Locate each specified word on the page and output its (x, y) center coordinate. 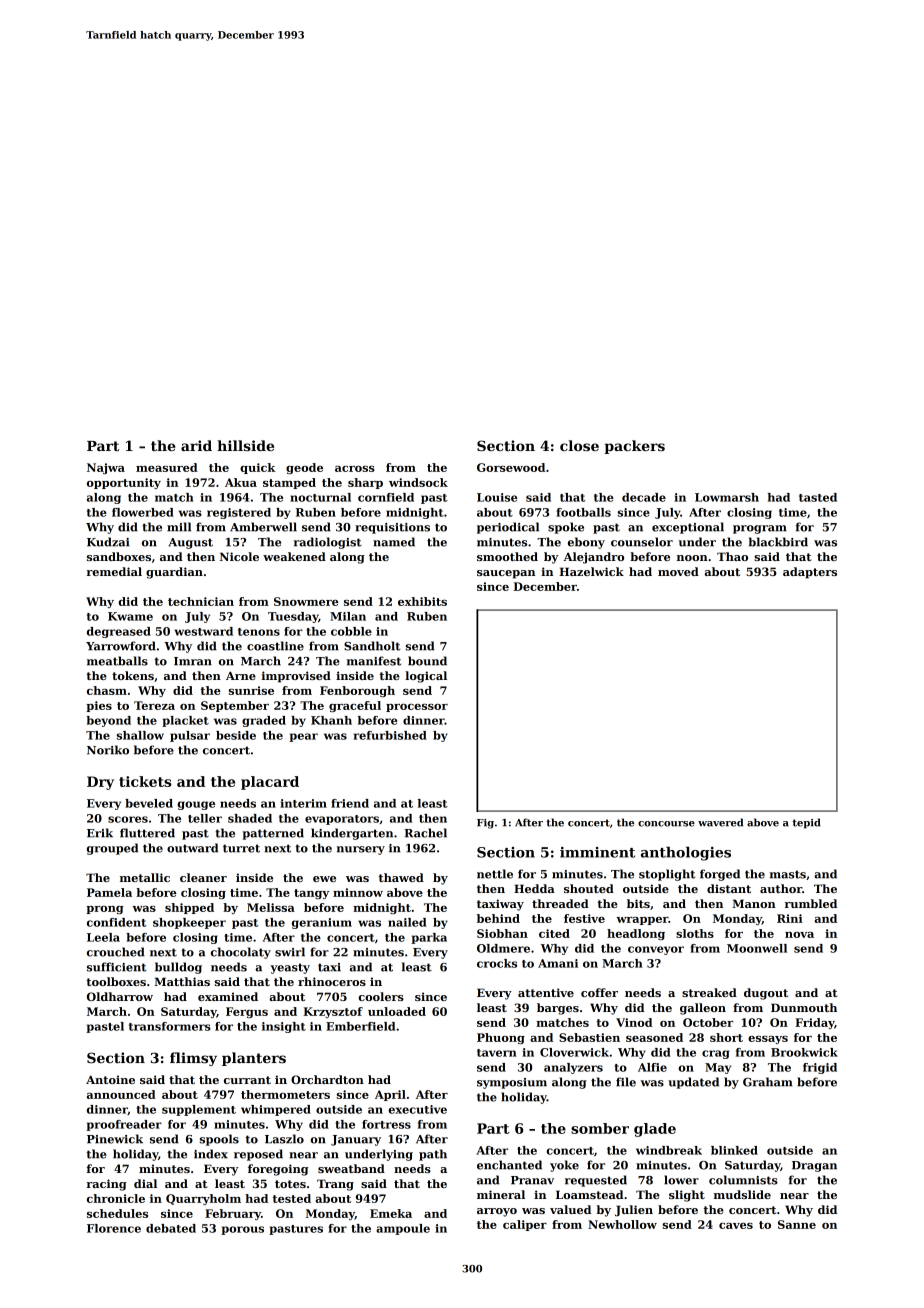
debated (171, 1228)
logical (426, 677)
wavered (720, 822)
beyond (109, 721)
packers (634, 447)
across (355, 469)
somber (600, 1128)
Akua (241, 482)
